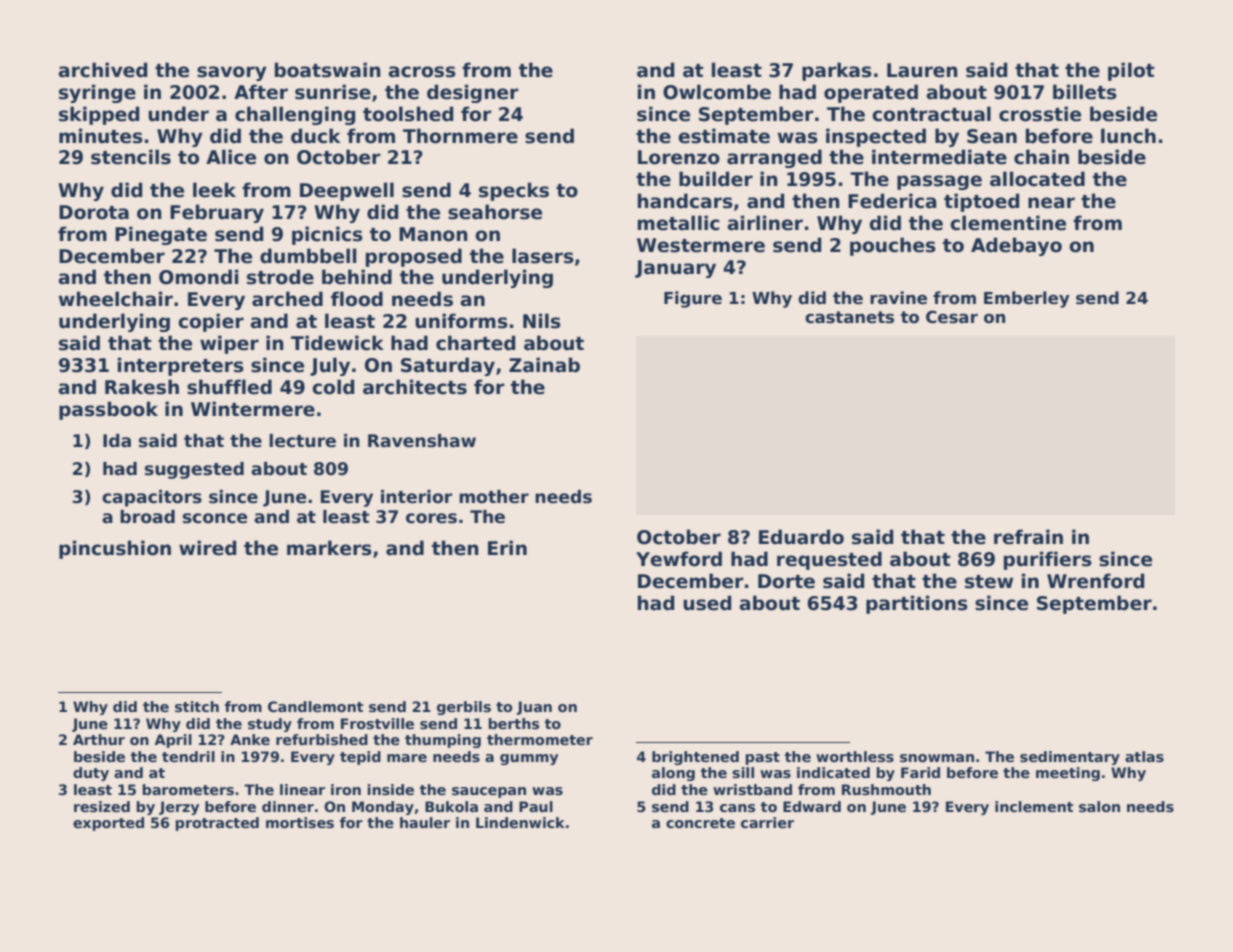 The image size is (1233, 952). What do you see at coordinates (214, 190) in the image?
I see `leek` at bounding box center [214, 190].
